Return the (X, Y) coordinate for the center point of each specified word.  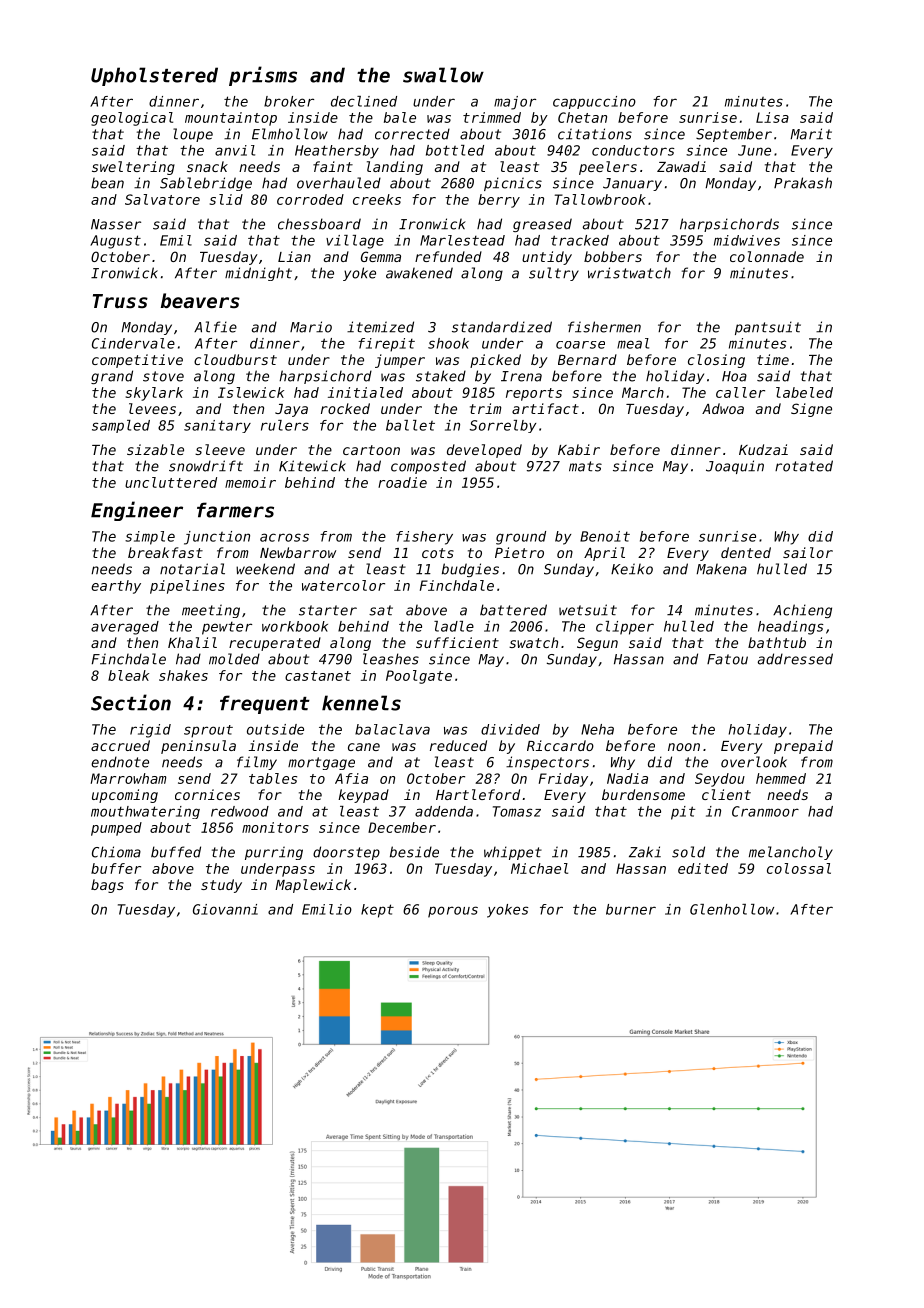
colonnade (767, 256)
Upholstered (154, 76)
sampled (121, 426)
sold (688, 852)
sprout (208, 731)
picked (495, 361)
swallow (443, 75)
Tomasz (517, 811)
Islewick (251, 392)
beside (414, 852)
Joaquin (735, 467)
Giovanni (225, 909)
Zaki (645, 852)
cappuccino (594, 102)
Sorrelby (503, 426)
